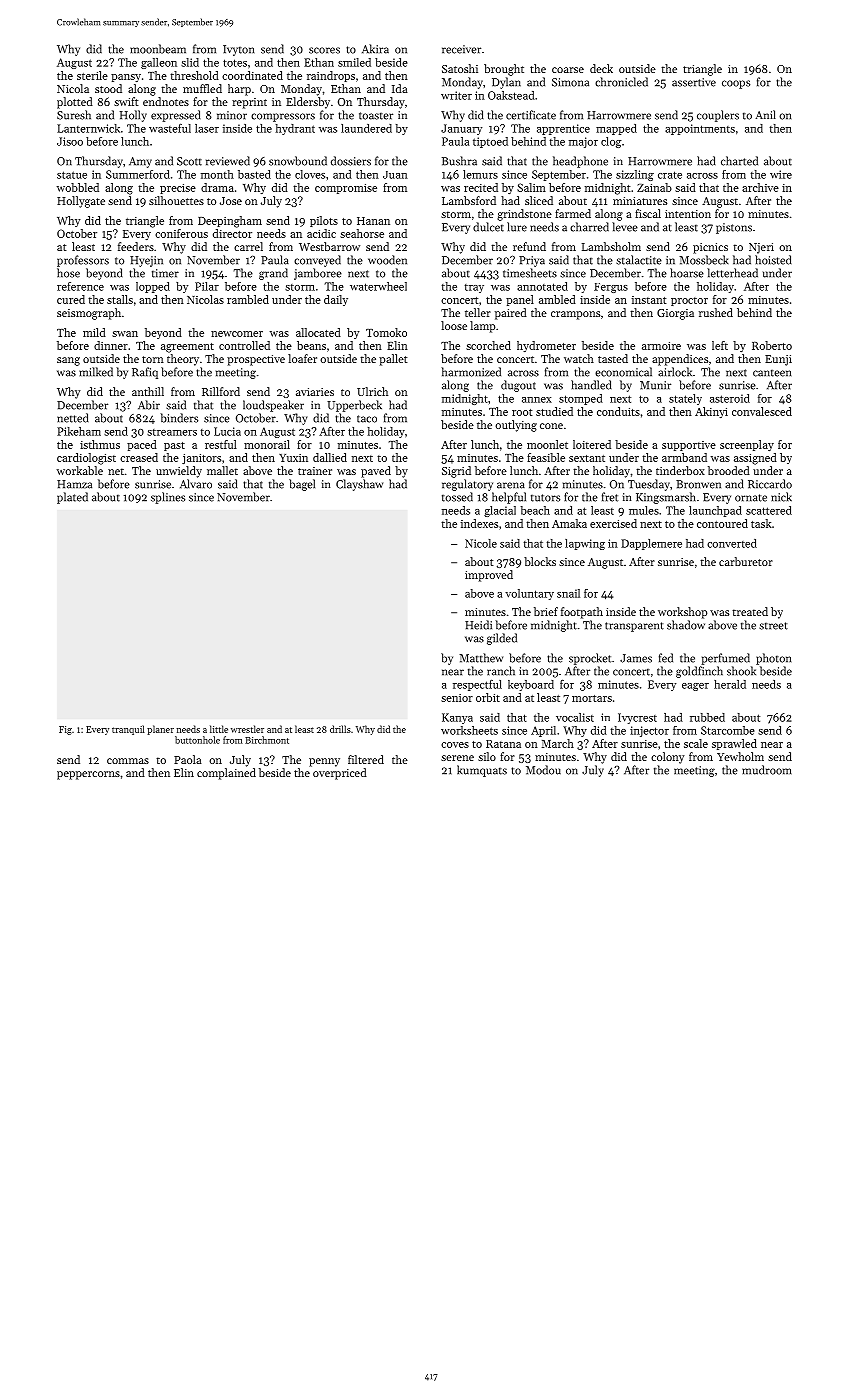 This image has height=1400, width=849. Describe the element at coordinates (454, 325) in the image. I see `loose` at that location.
